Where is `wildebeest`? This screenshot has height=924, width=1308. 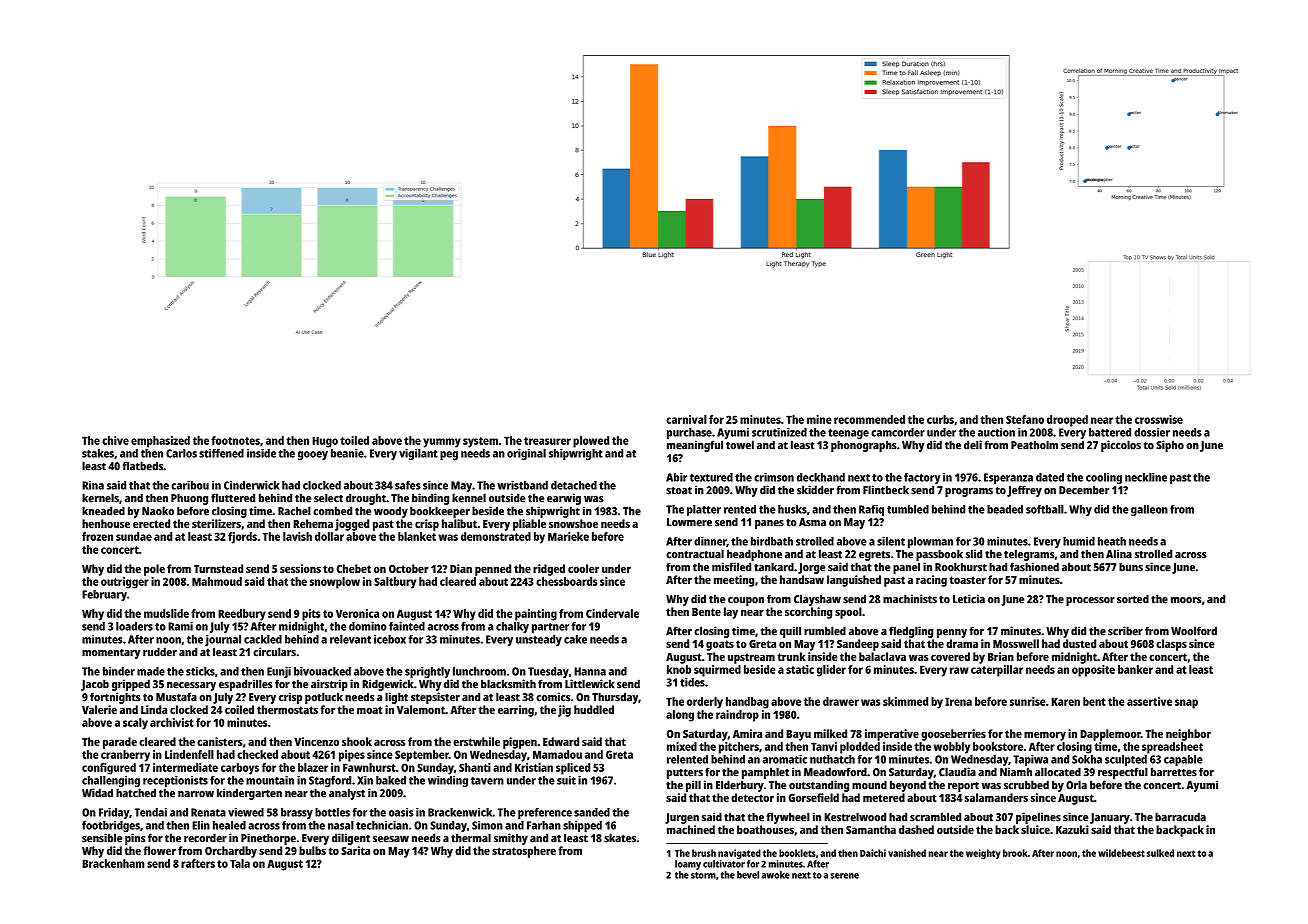 wildebeest is located at coordinates (1121, 853).
